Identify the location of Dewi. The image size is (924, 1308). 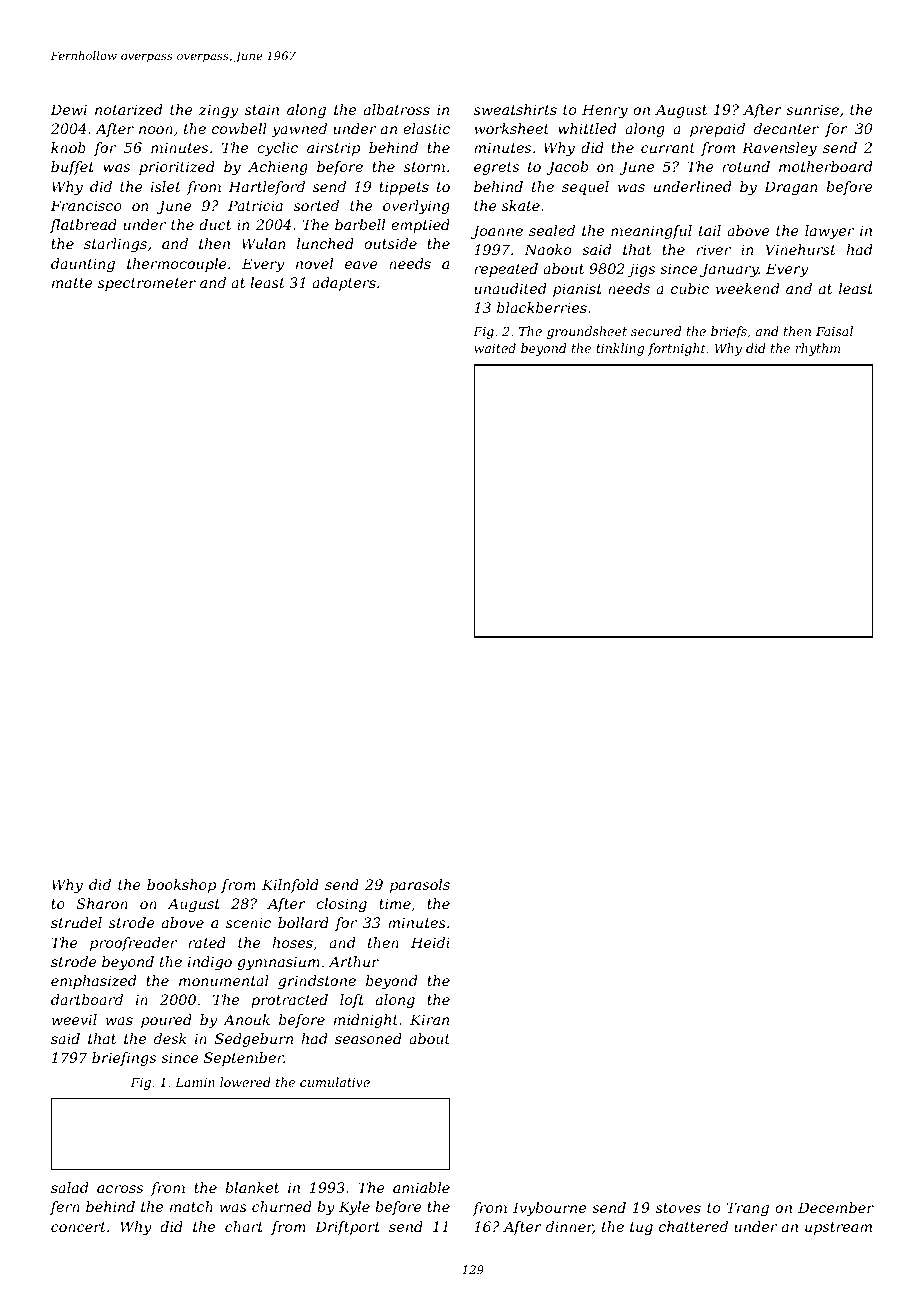
(68, 109).
